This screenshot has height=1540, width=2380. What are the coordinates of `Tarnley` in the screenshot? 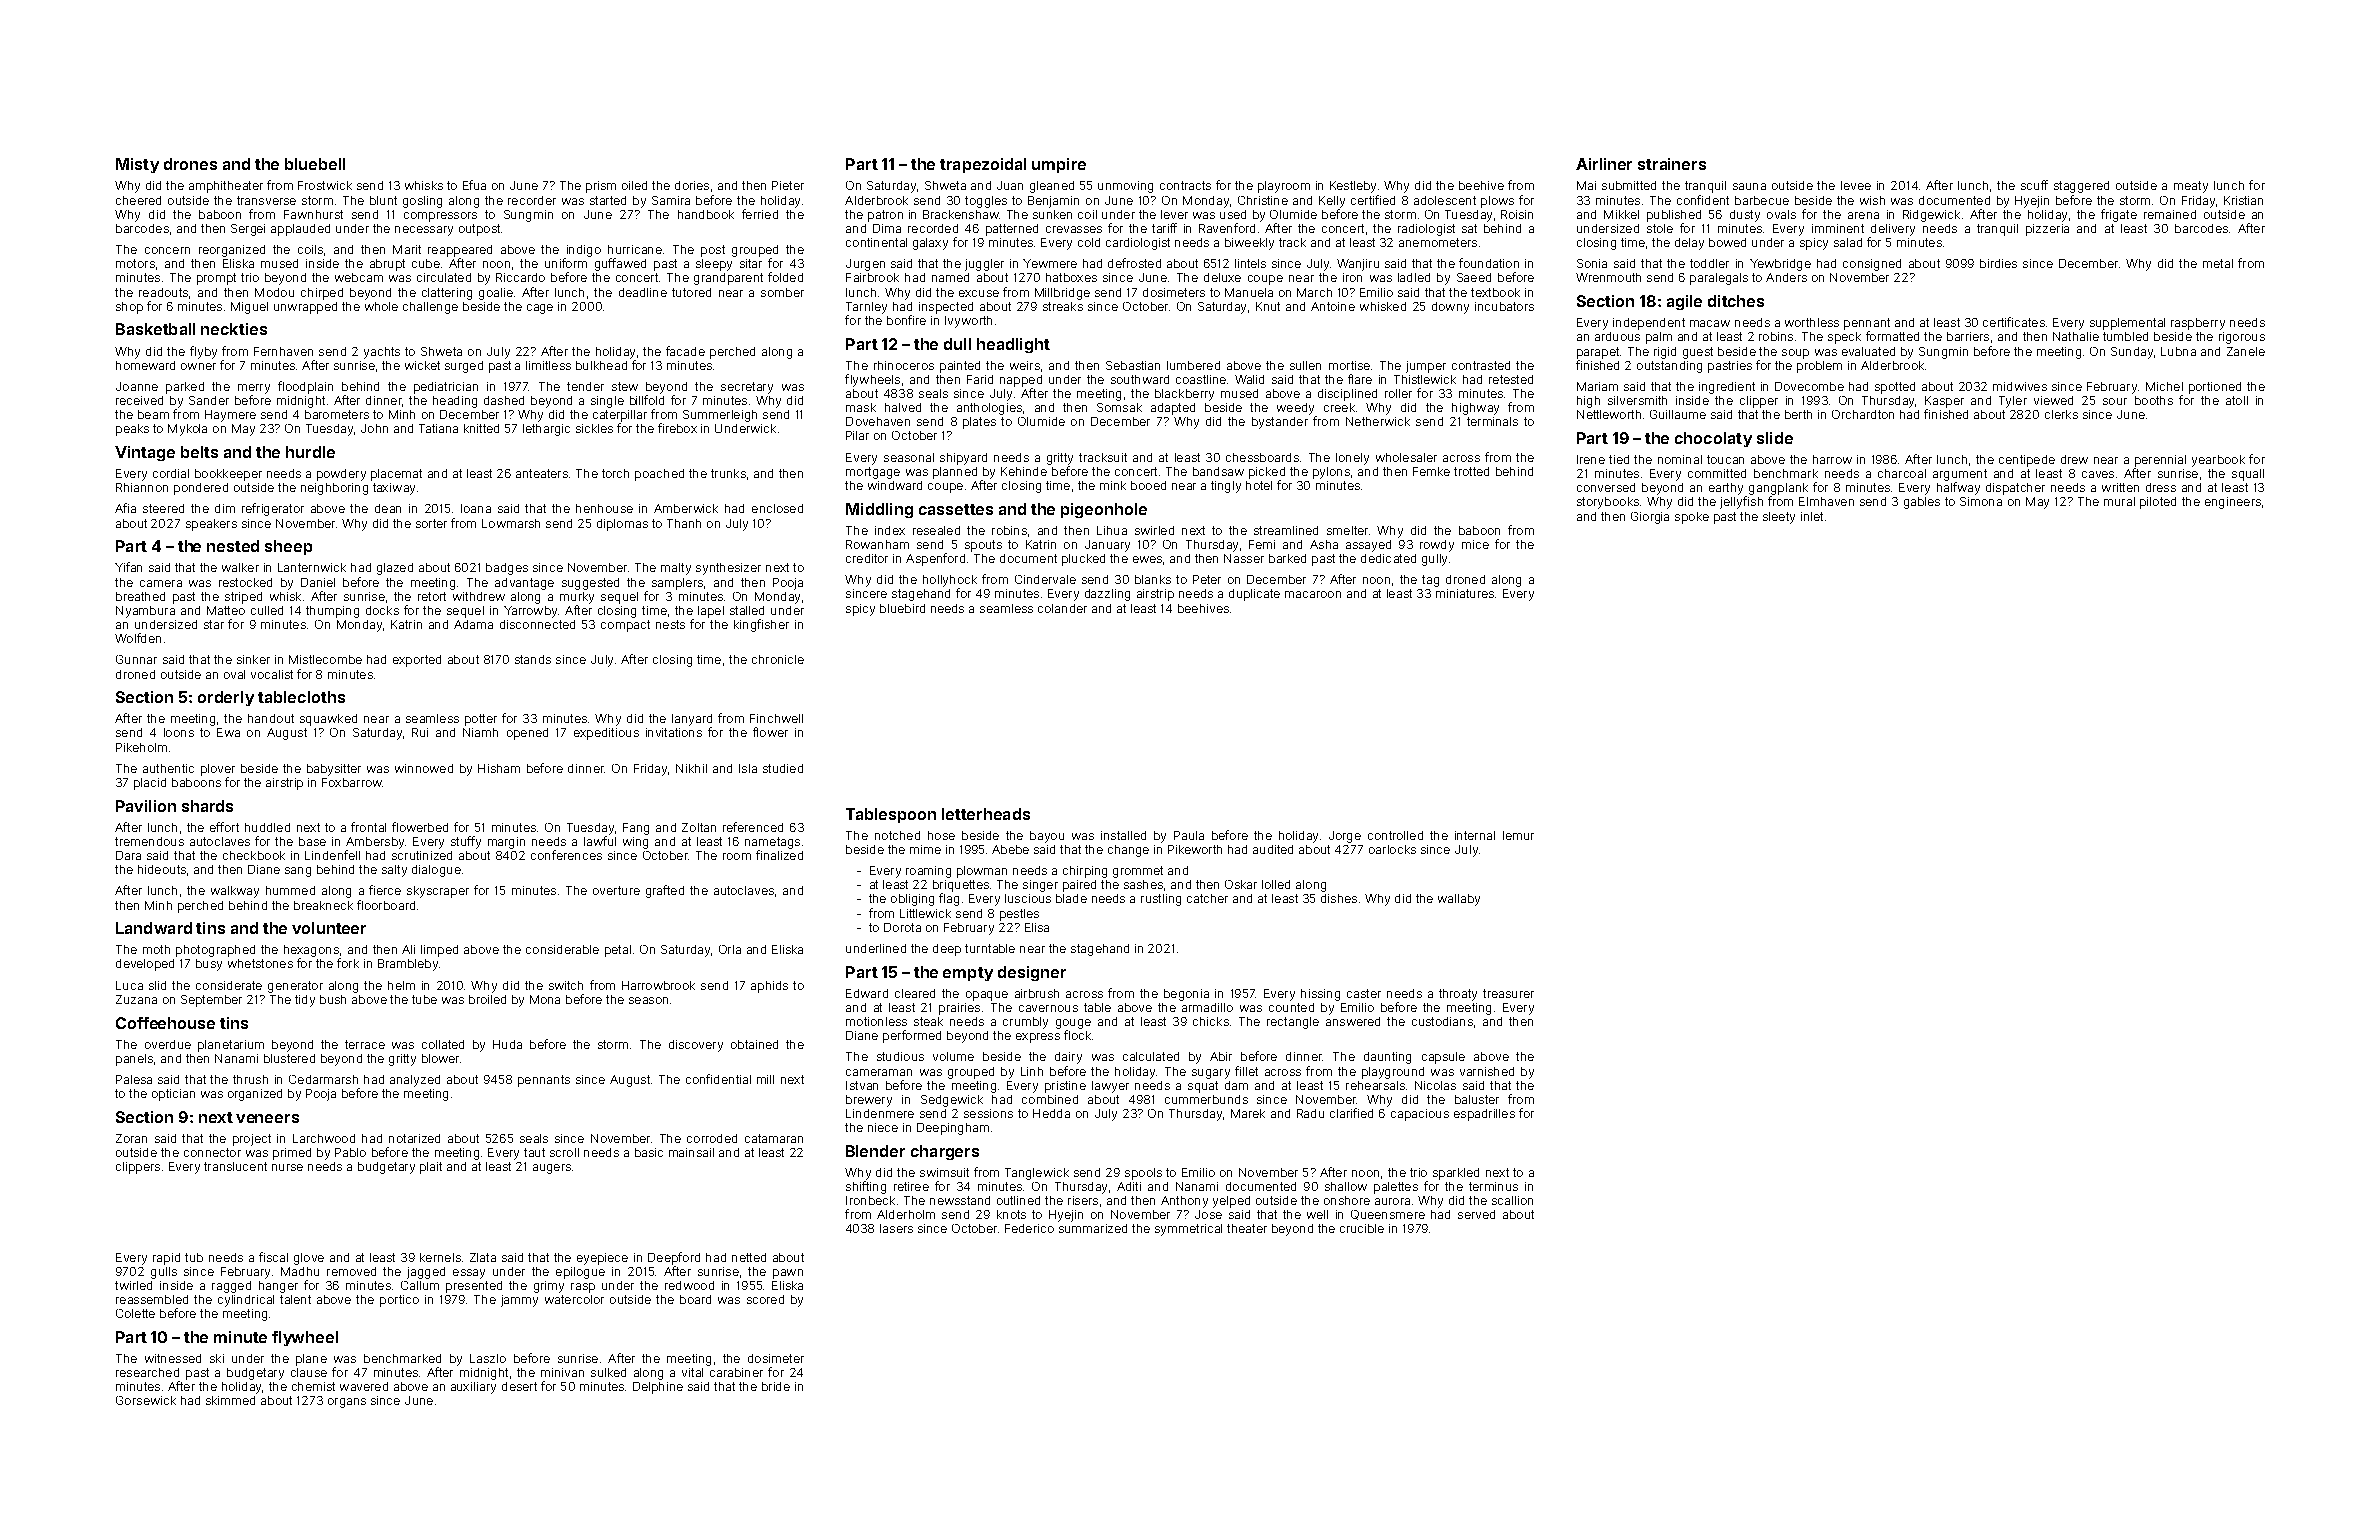 It's located at (866, 308).
